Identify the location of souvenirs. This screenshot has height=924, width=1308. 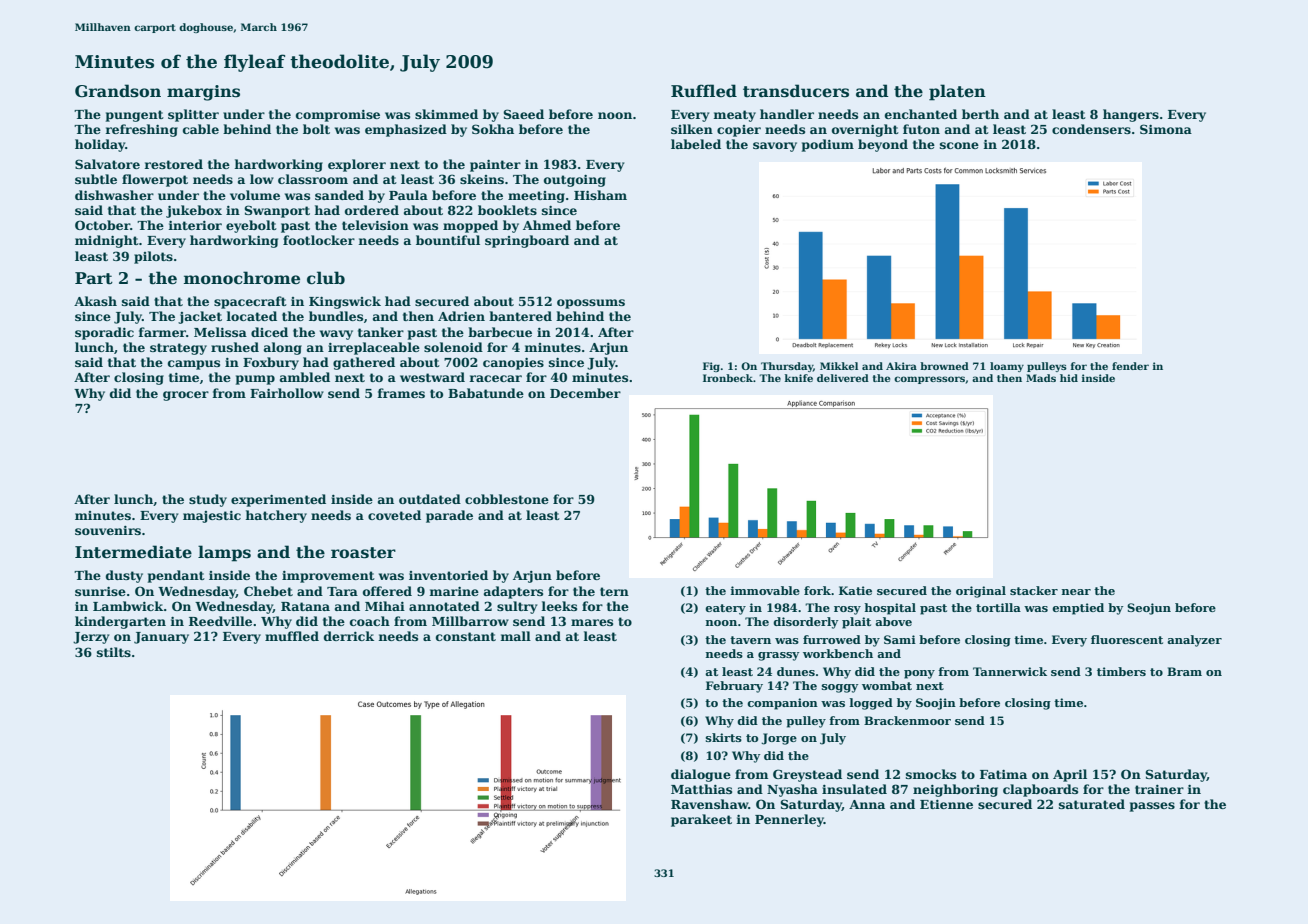
(108, 530).
